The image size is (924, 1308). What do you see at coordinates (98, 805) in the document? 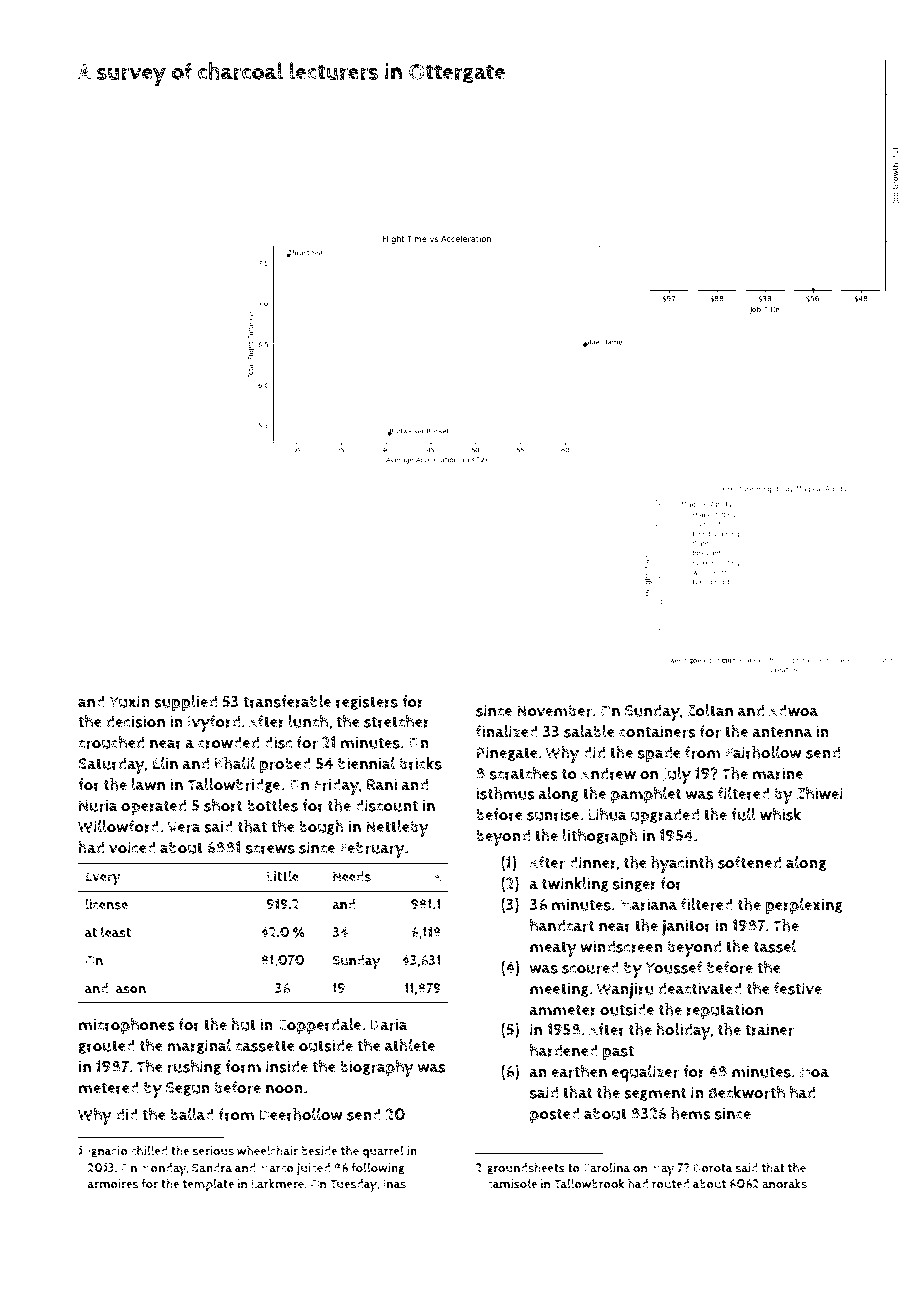
I see `Nuria` at bounding box center [98, 805].
